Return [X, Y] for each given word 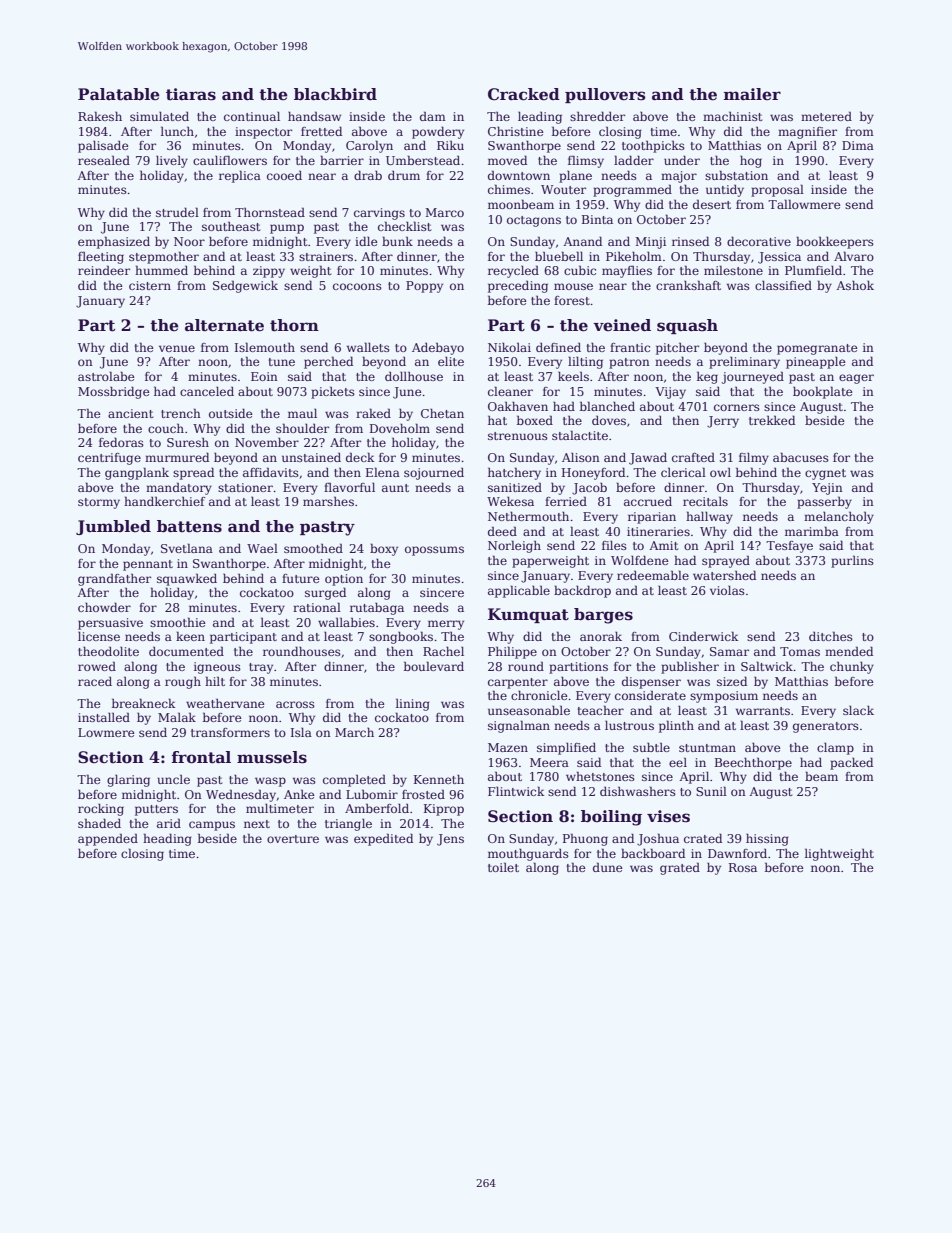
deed [502, 531]
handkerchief [165, 501]
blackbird [335, 94]
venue [177, 348]
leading [540, 118]
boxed [535, 420]
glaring [128, 781]
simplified [566, 749]
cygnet [825, 474]
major [679, 177]
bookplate [823, 392]
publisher [690, 667]
